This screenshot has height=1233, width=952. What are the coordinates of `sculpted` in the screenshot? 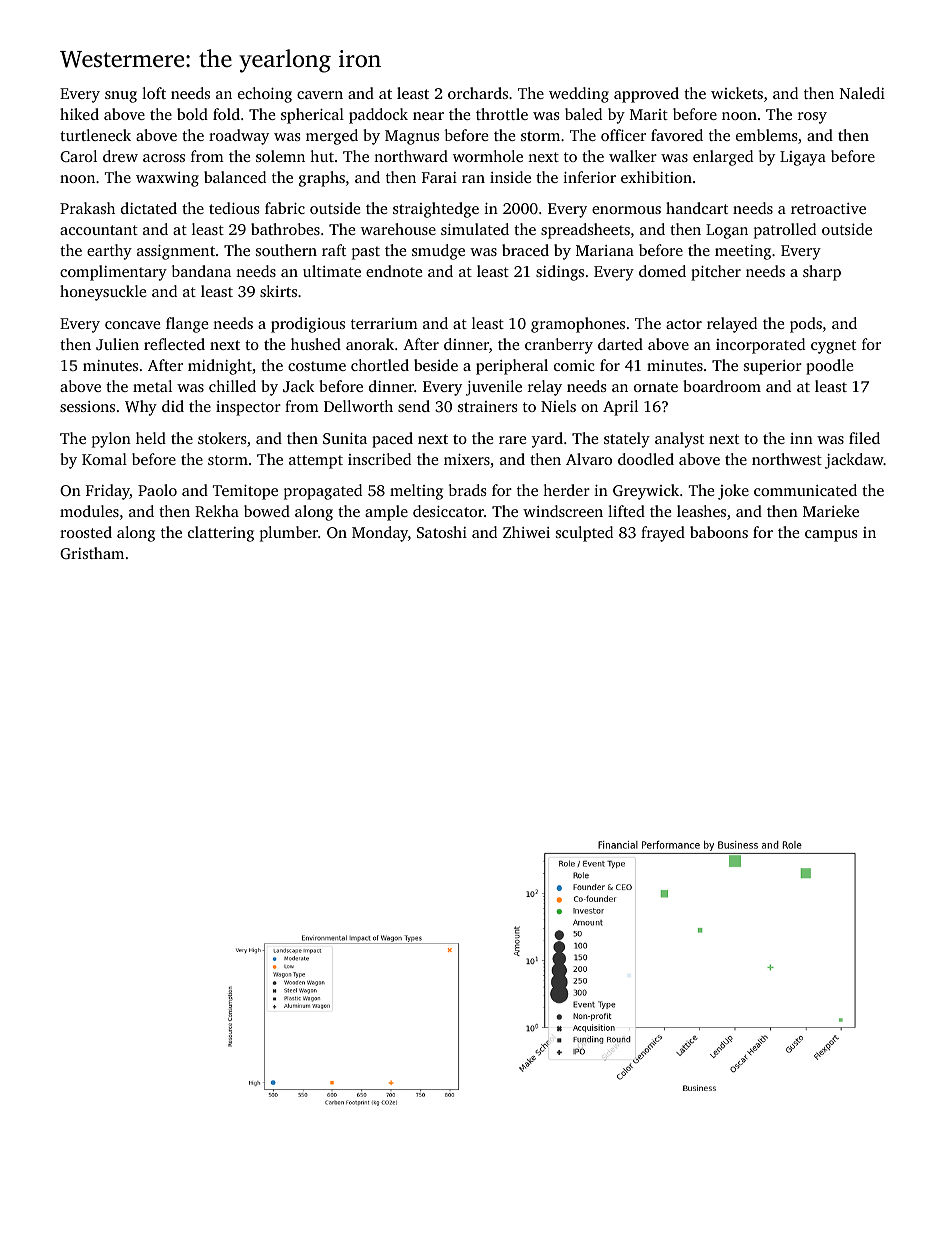 It's located at (584, 534).
